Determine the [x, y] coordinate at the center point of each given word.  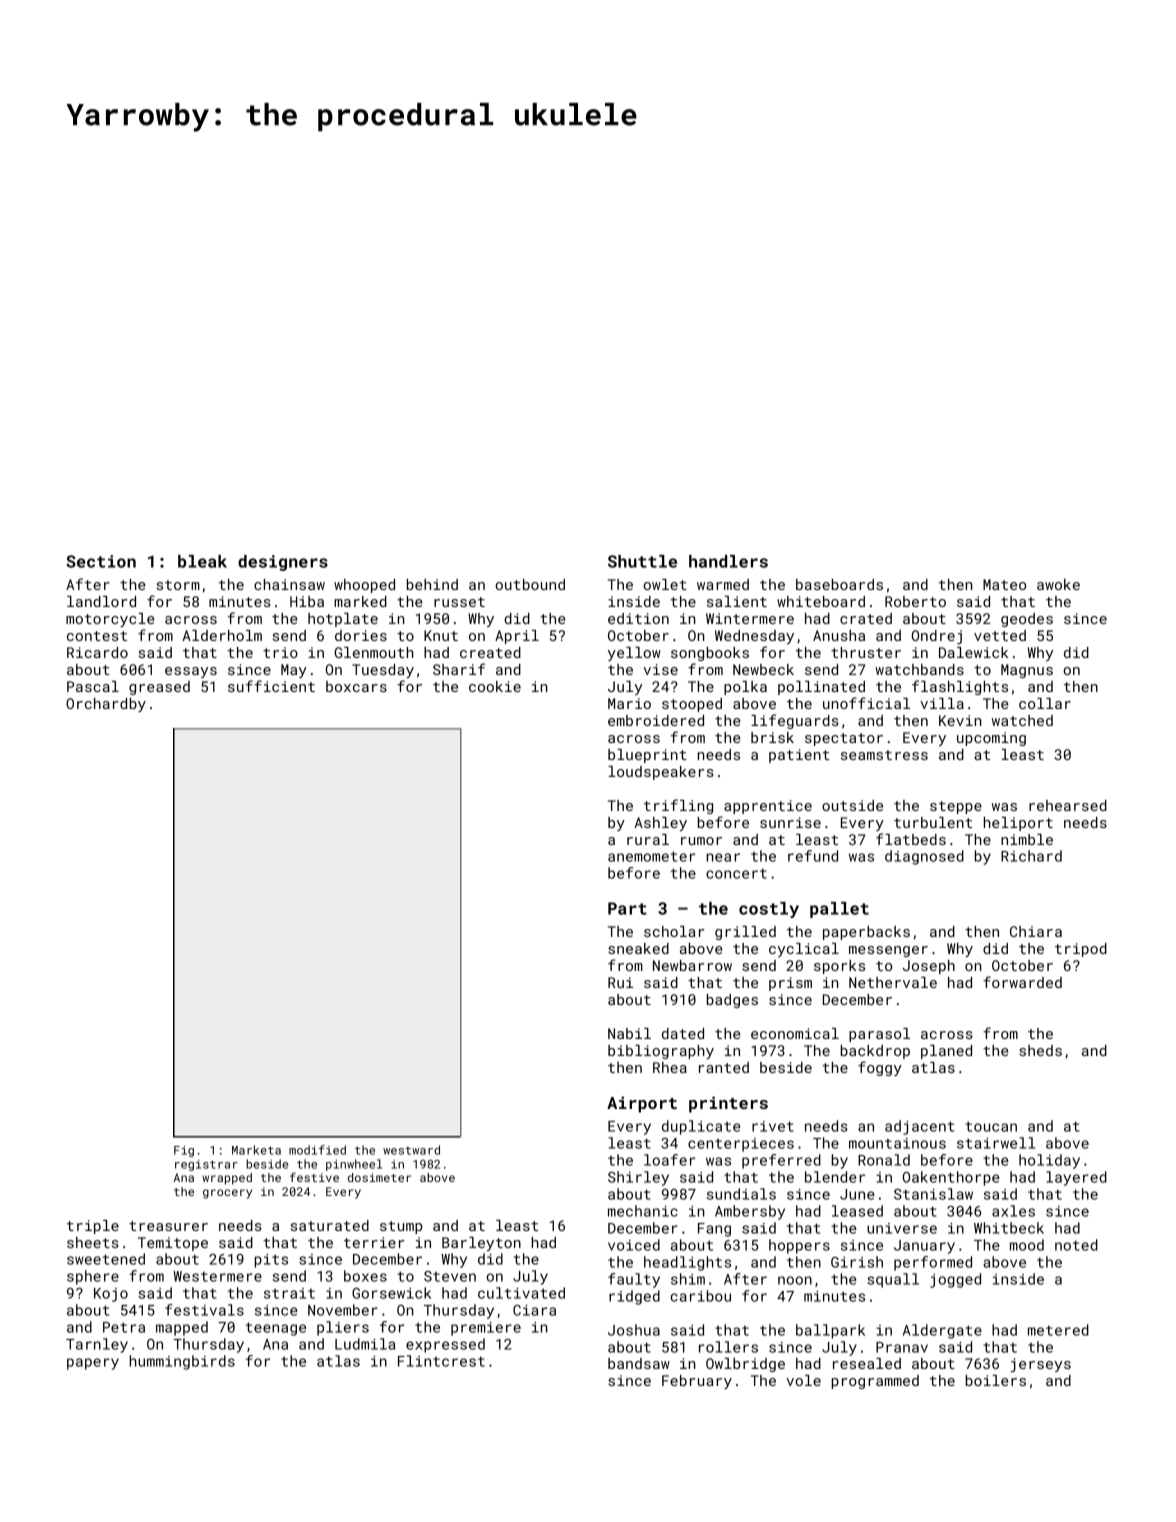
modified [317, 1150]
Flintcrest [441, 1361]
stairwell [996, 1143]
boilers [996, 1380]
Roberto [915, 601]
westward [411, 1150]
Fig [184, 1151]
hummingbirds [182, 1362]
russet [459, 602]
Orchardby [106, 705]
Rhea [670, 1067]
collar [1045, 703]
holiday [1049, 1161]
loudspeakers [661, 773]
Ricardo [97, 652]
